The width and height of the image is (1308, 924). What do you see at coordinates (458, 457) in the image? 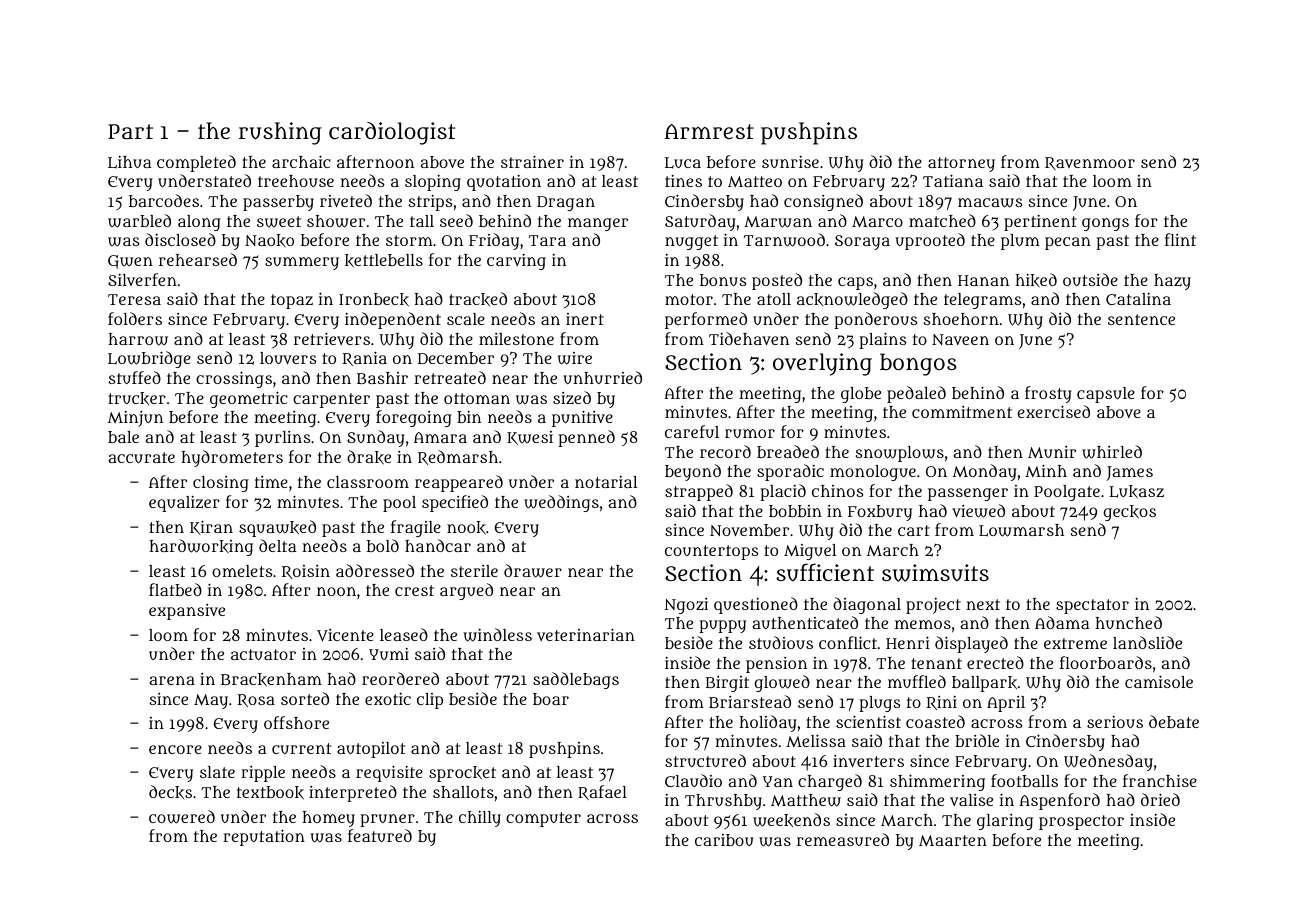
I see `Redmarsh` at bounding box center [458, 457].
